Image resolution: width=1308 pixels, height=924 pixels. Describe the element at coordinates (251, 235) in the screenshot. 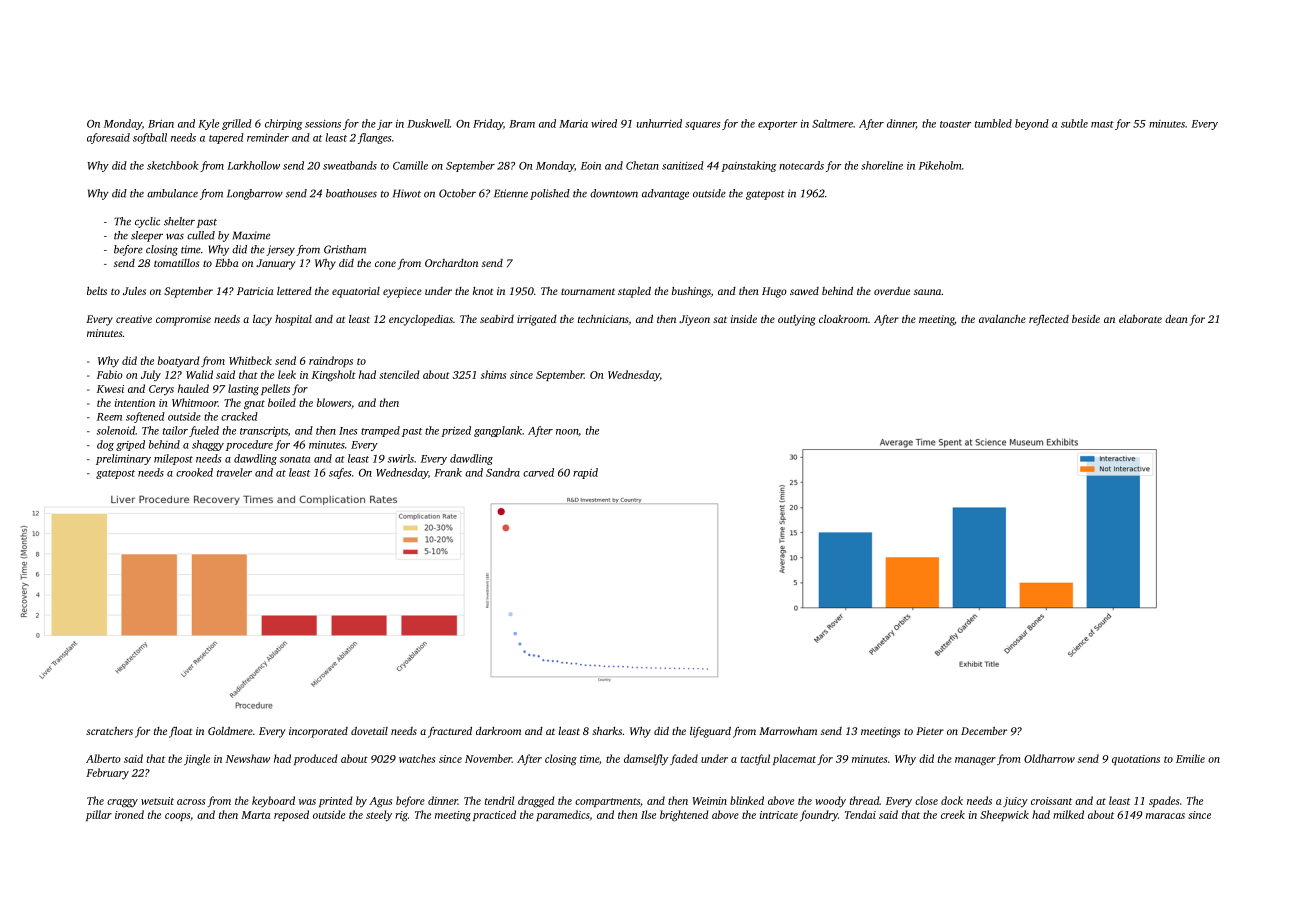

I see `Maxime` at that location.
